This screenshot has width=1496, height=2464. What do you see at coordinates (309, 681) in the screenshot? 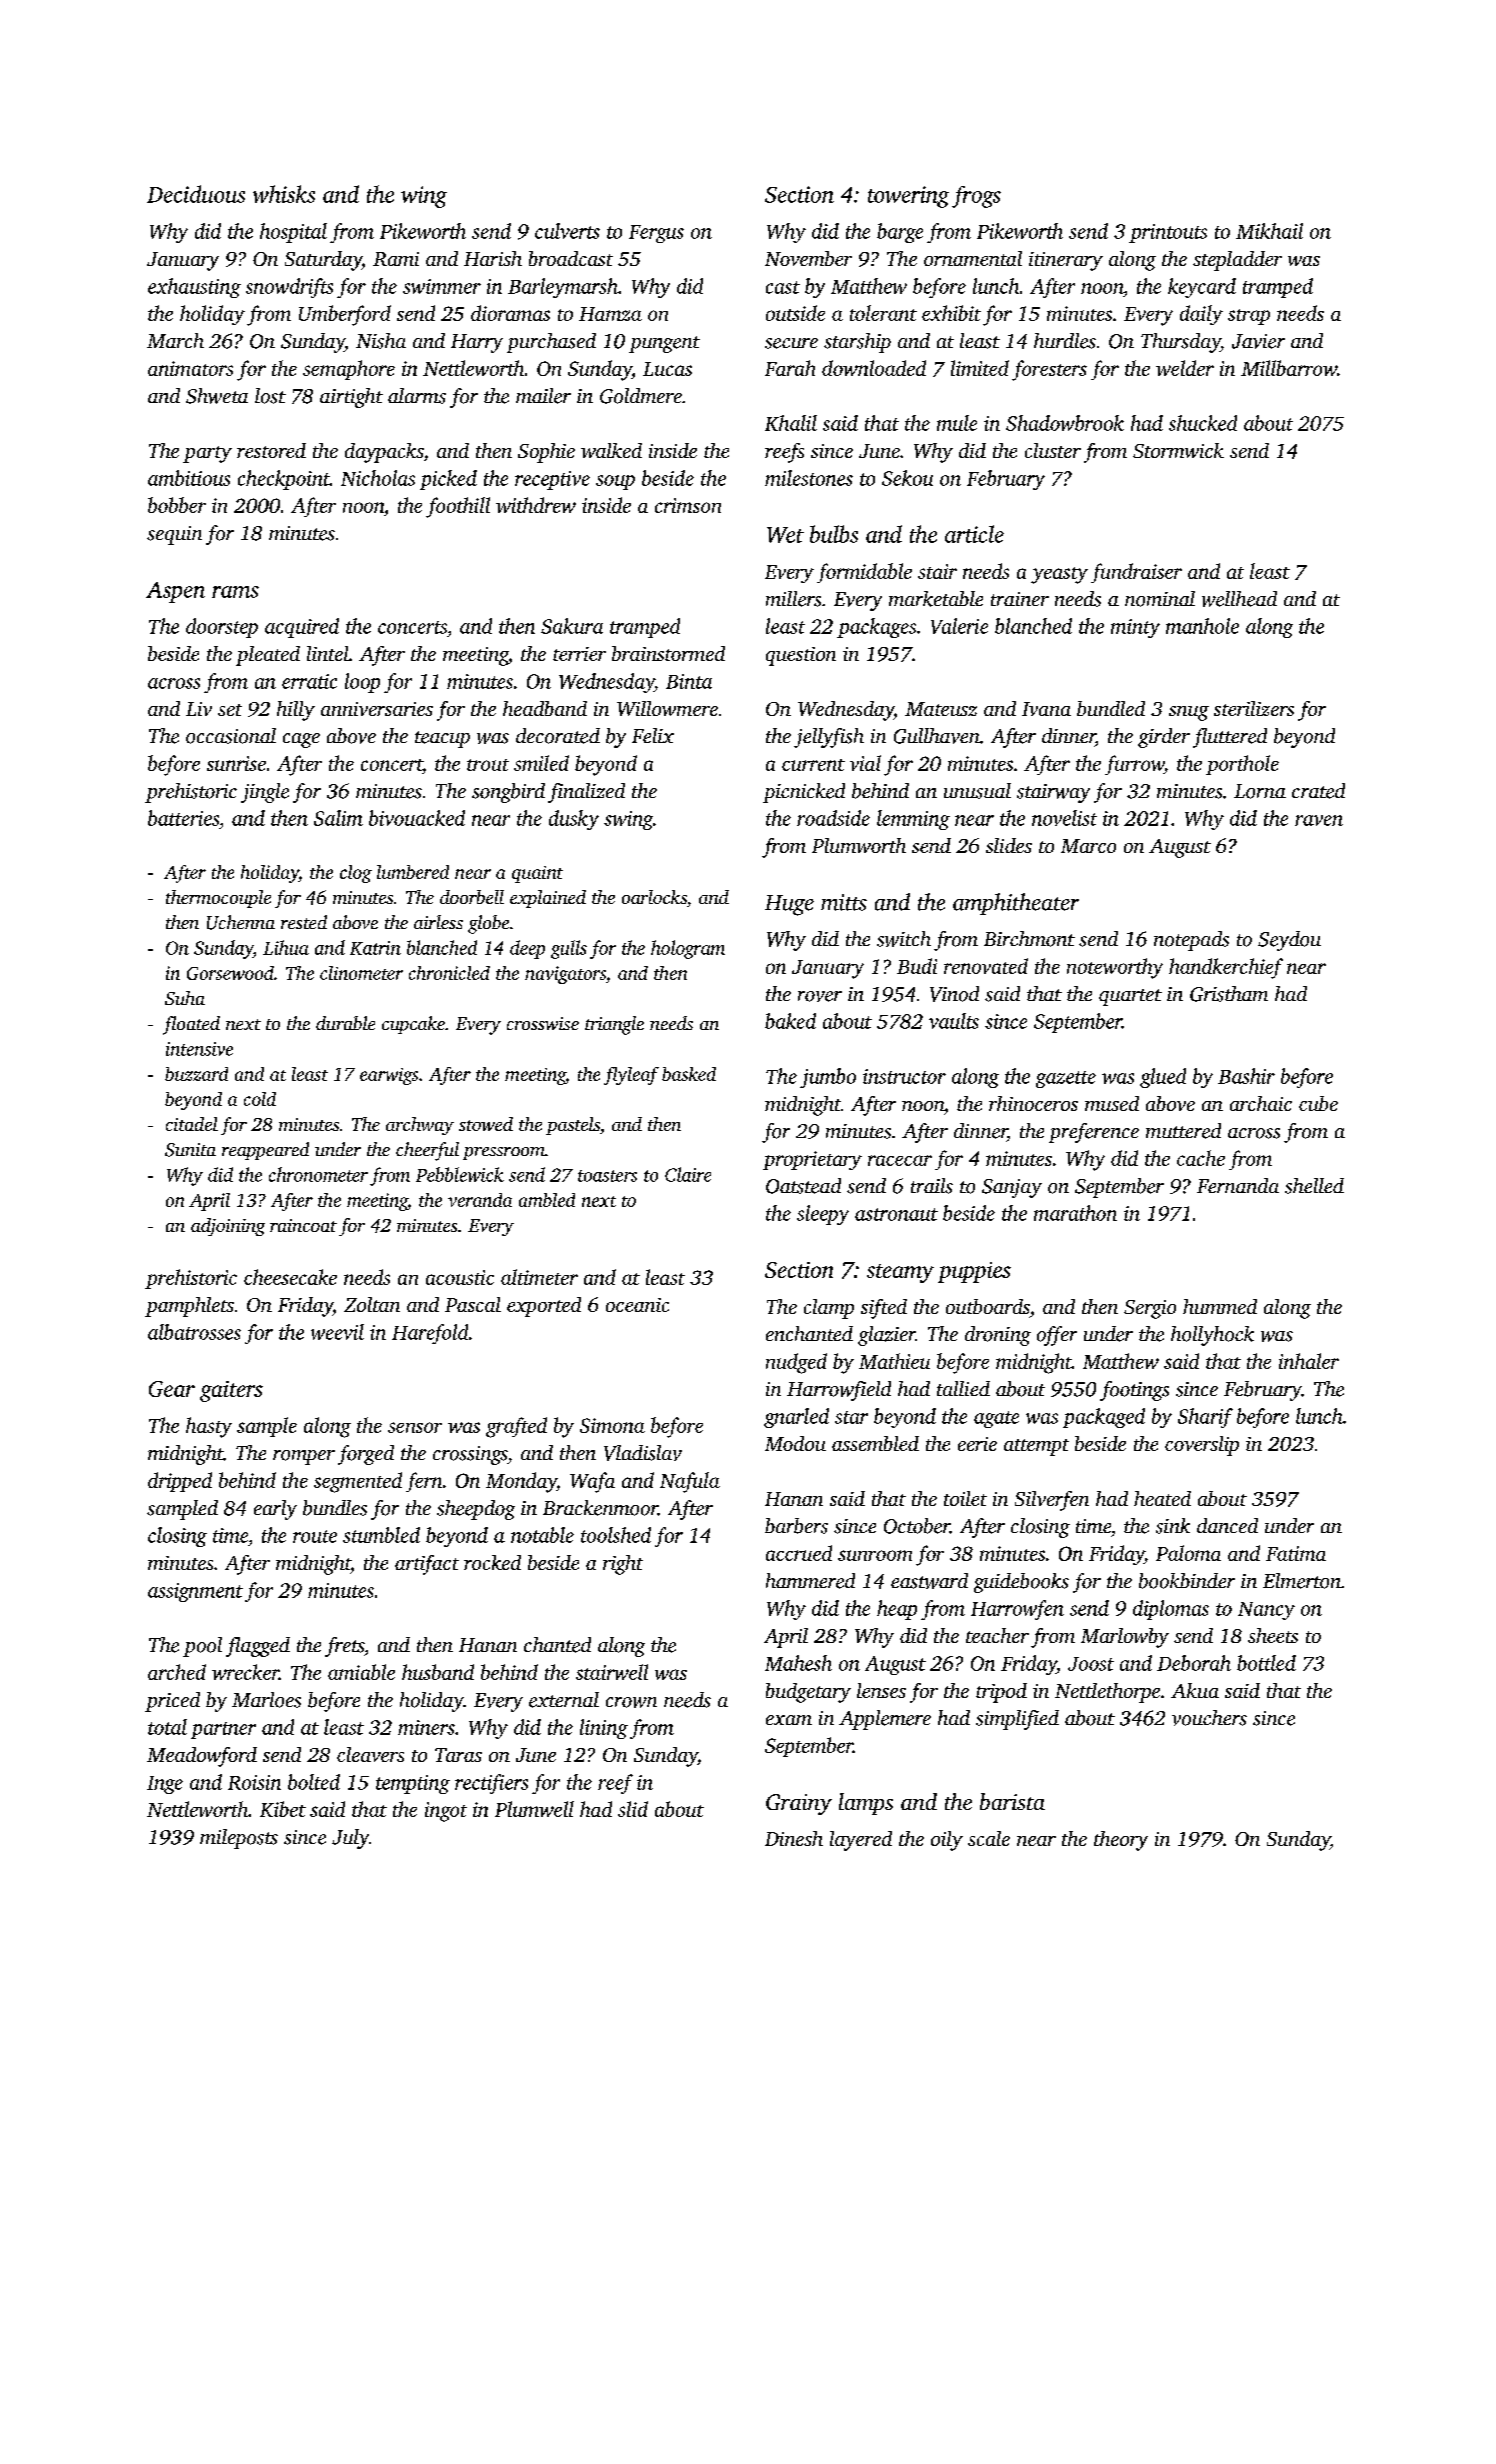
I see `erratic` at bounding box center [309, 681].
